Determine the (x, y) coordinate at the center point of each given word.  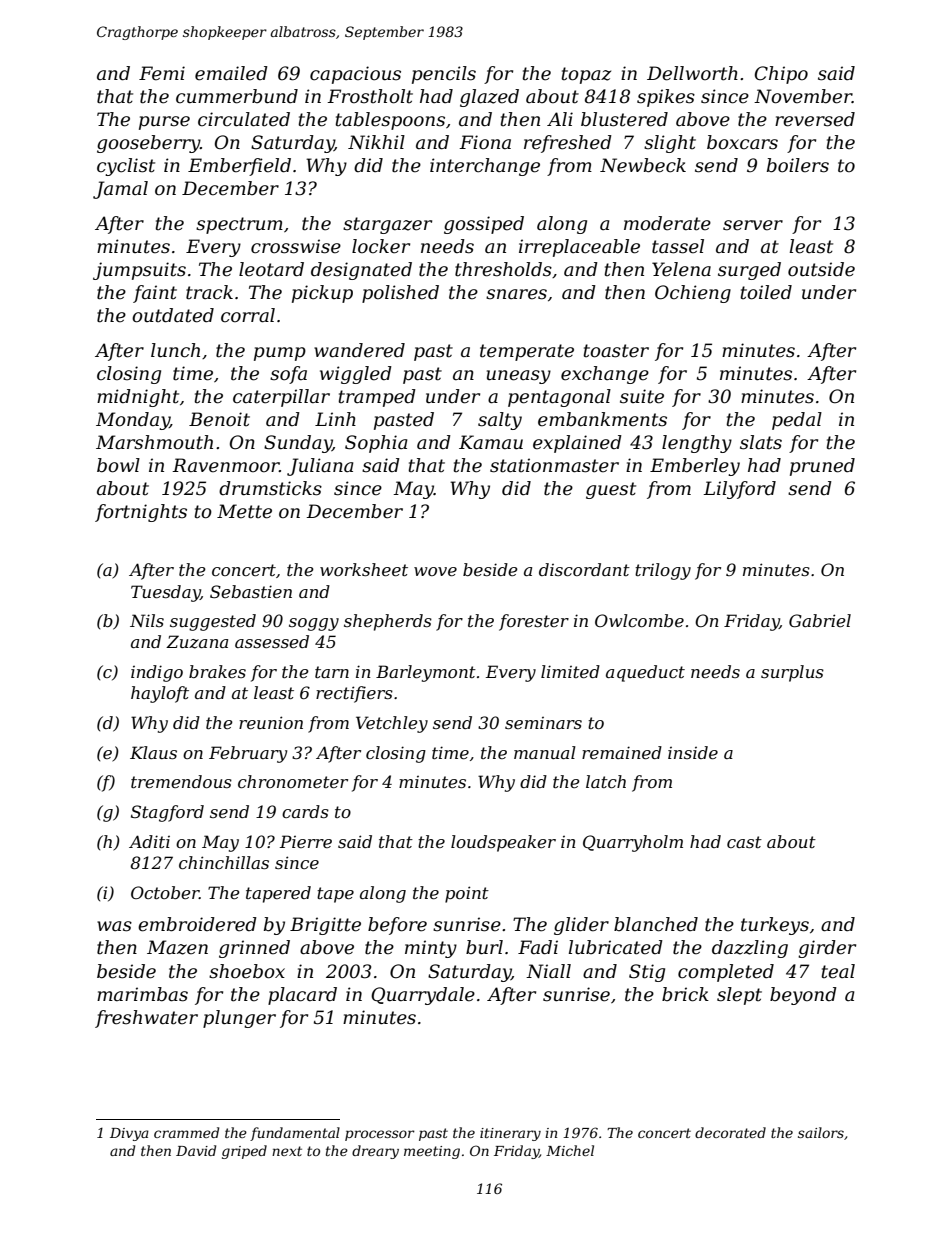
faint (155, 294)
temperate (527, 352)
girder (827, 949)
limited (570, 671)
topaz (586, 75)
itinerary (510, 1134)
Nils (147, 620)
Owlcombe (639, 620)
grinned (254, 949)
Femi (162, 73)
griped (244, 1152)
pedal (797, 421)
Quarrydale (423, 996)
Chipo (781, 75)
